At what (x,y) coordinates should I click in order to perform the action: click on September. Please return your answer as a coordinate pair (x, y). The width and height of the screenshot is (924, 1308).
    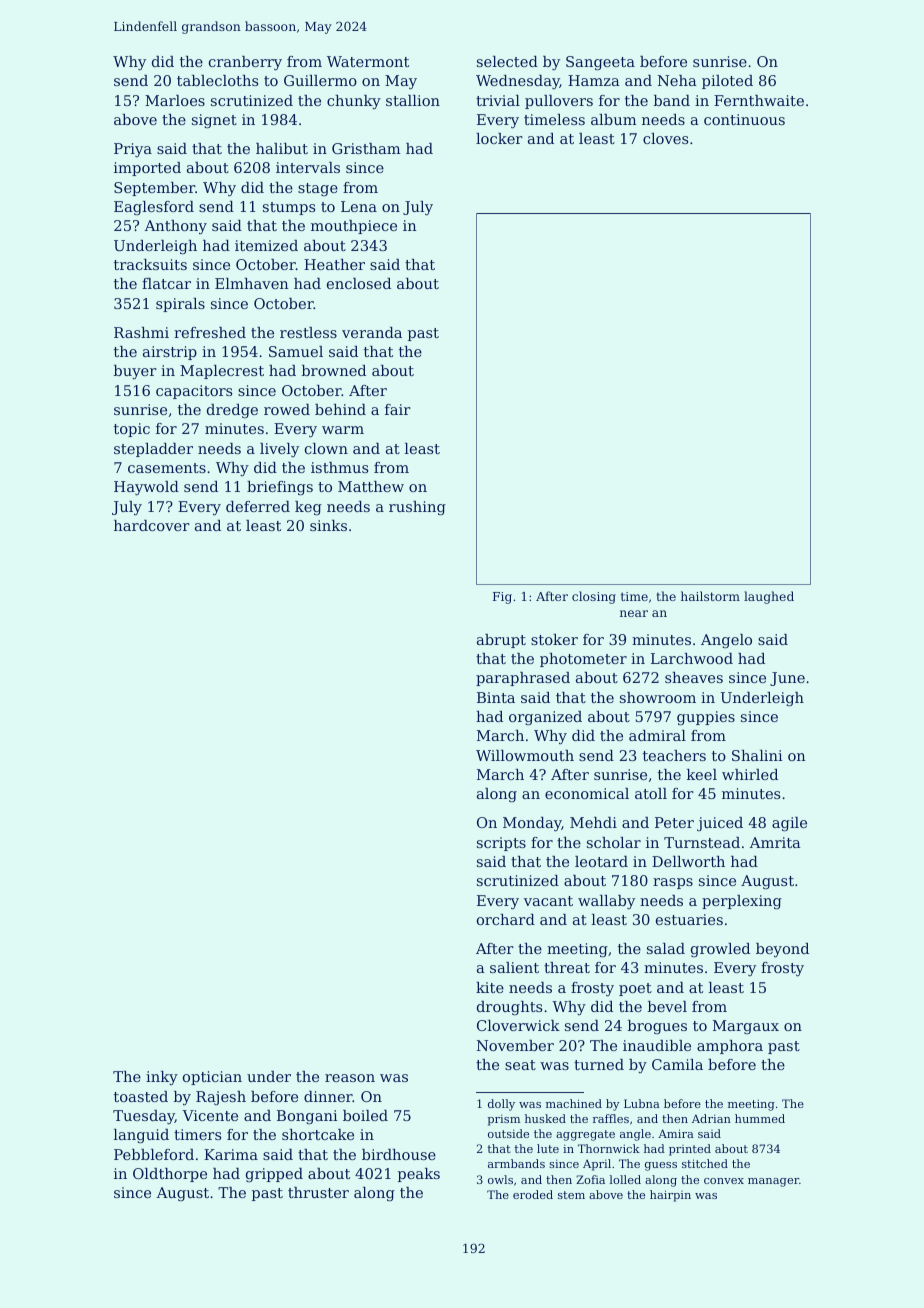
    Looking at the image, I should click on (154, 189).
